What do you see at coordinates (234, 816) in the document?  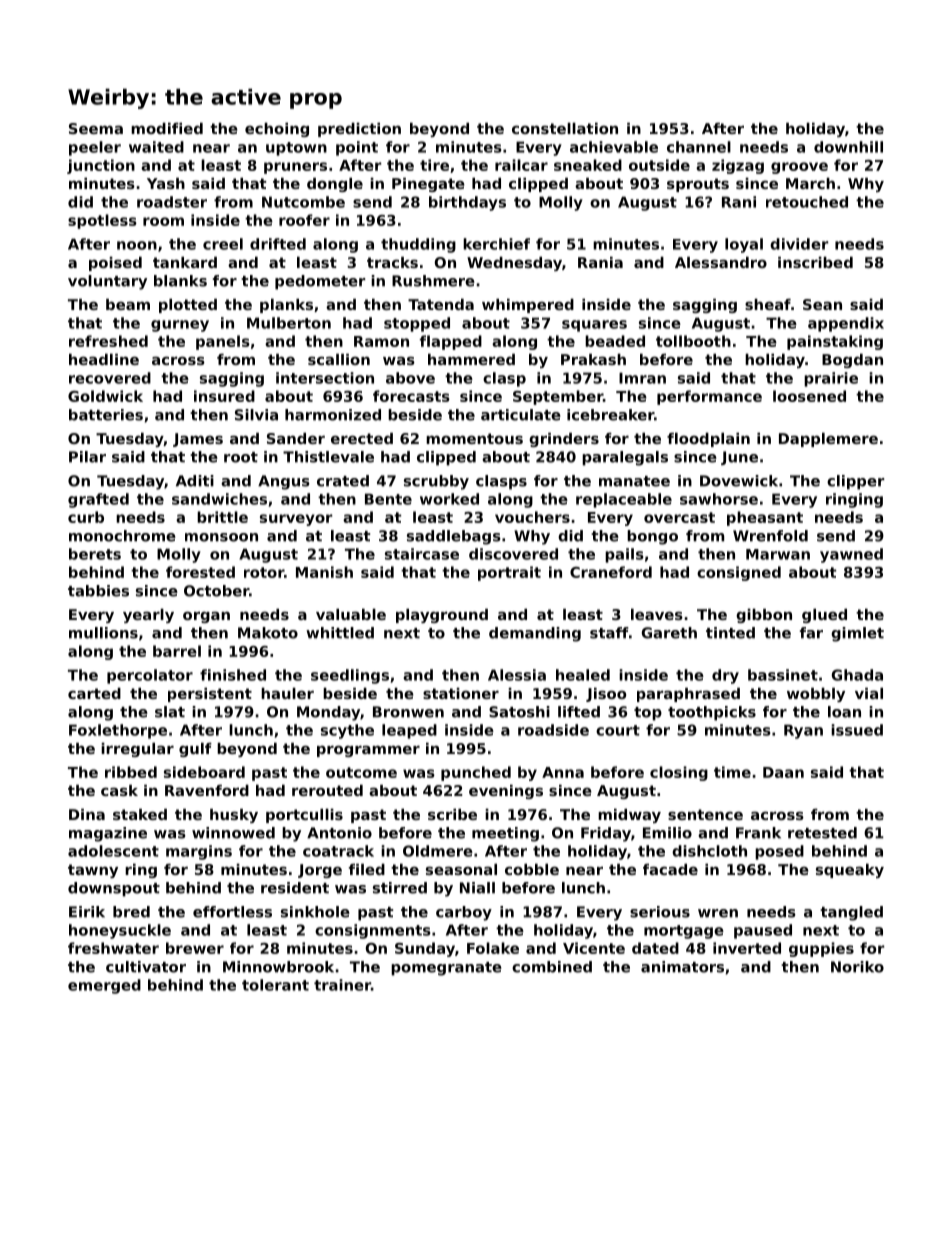 I see `husky` at bounding box center [234, 816].
